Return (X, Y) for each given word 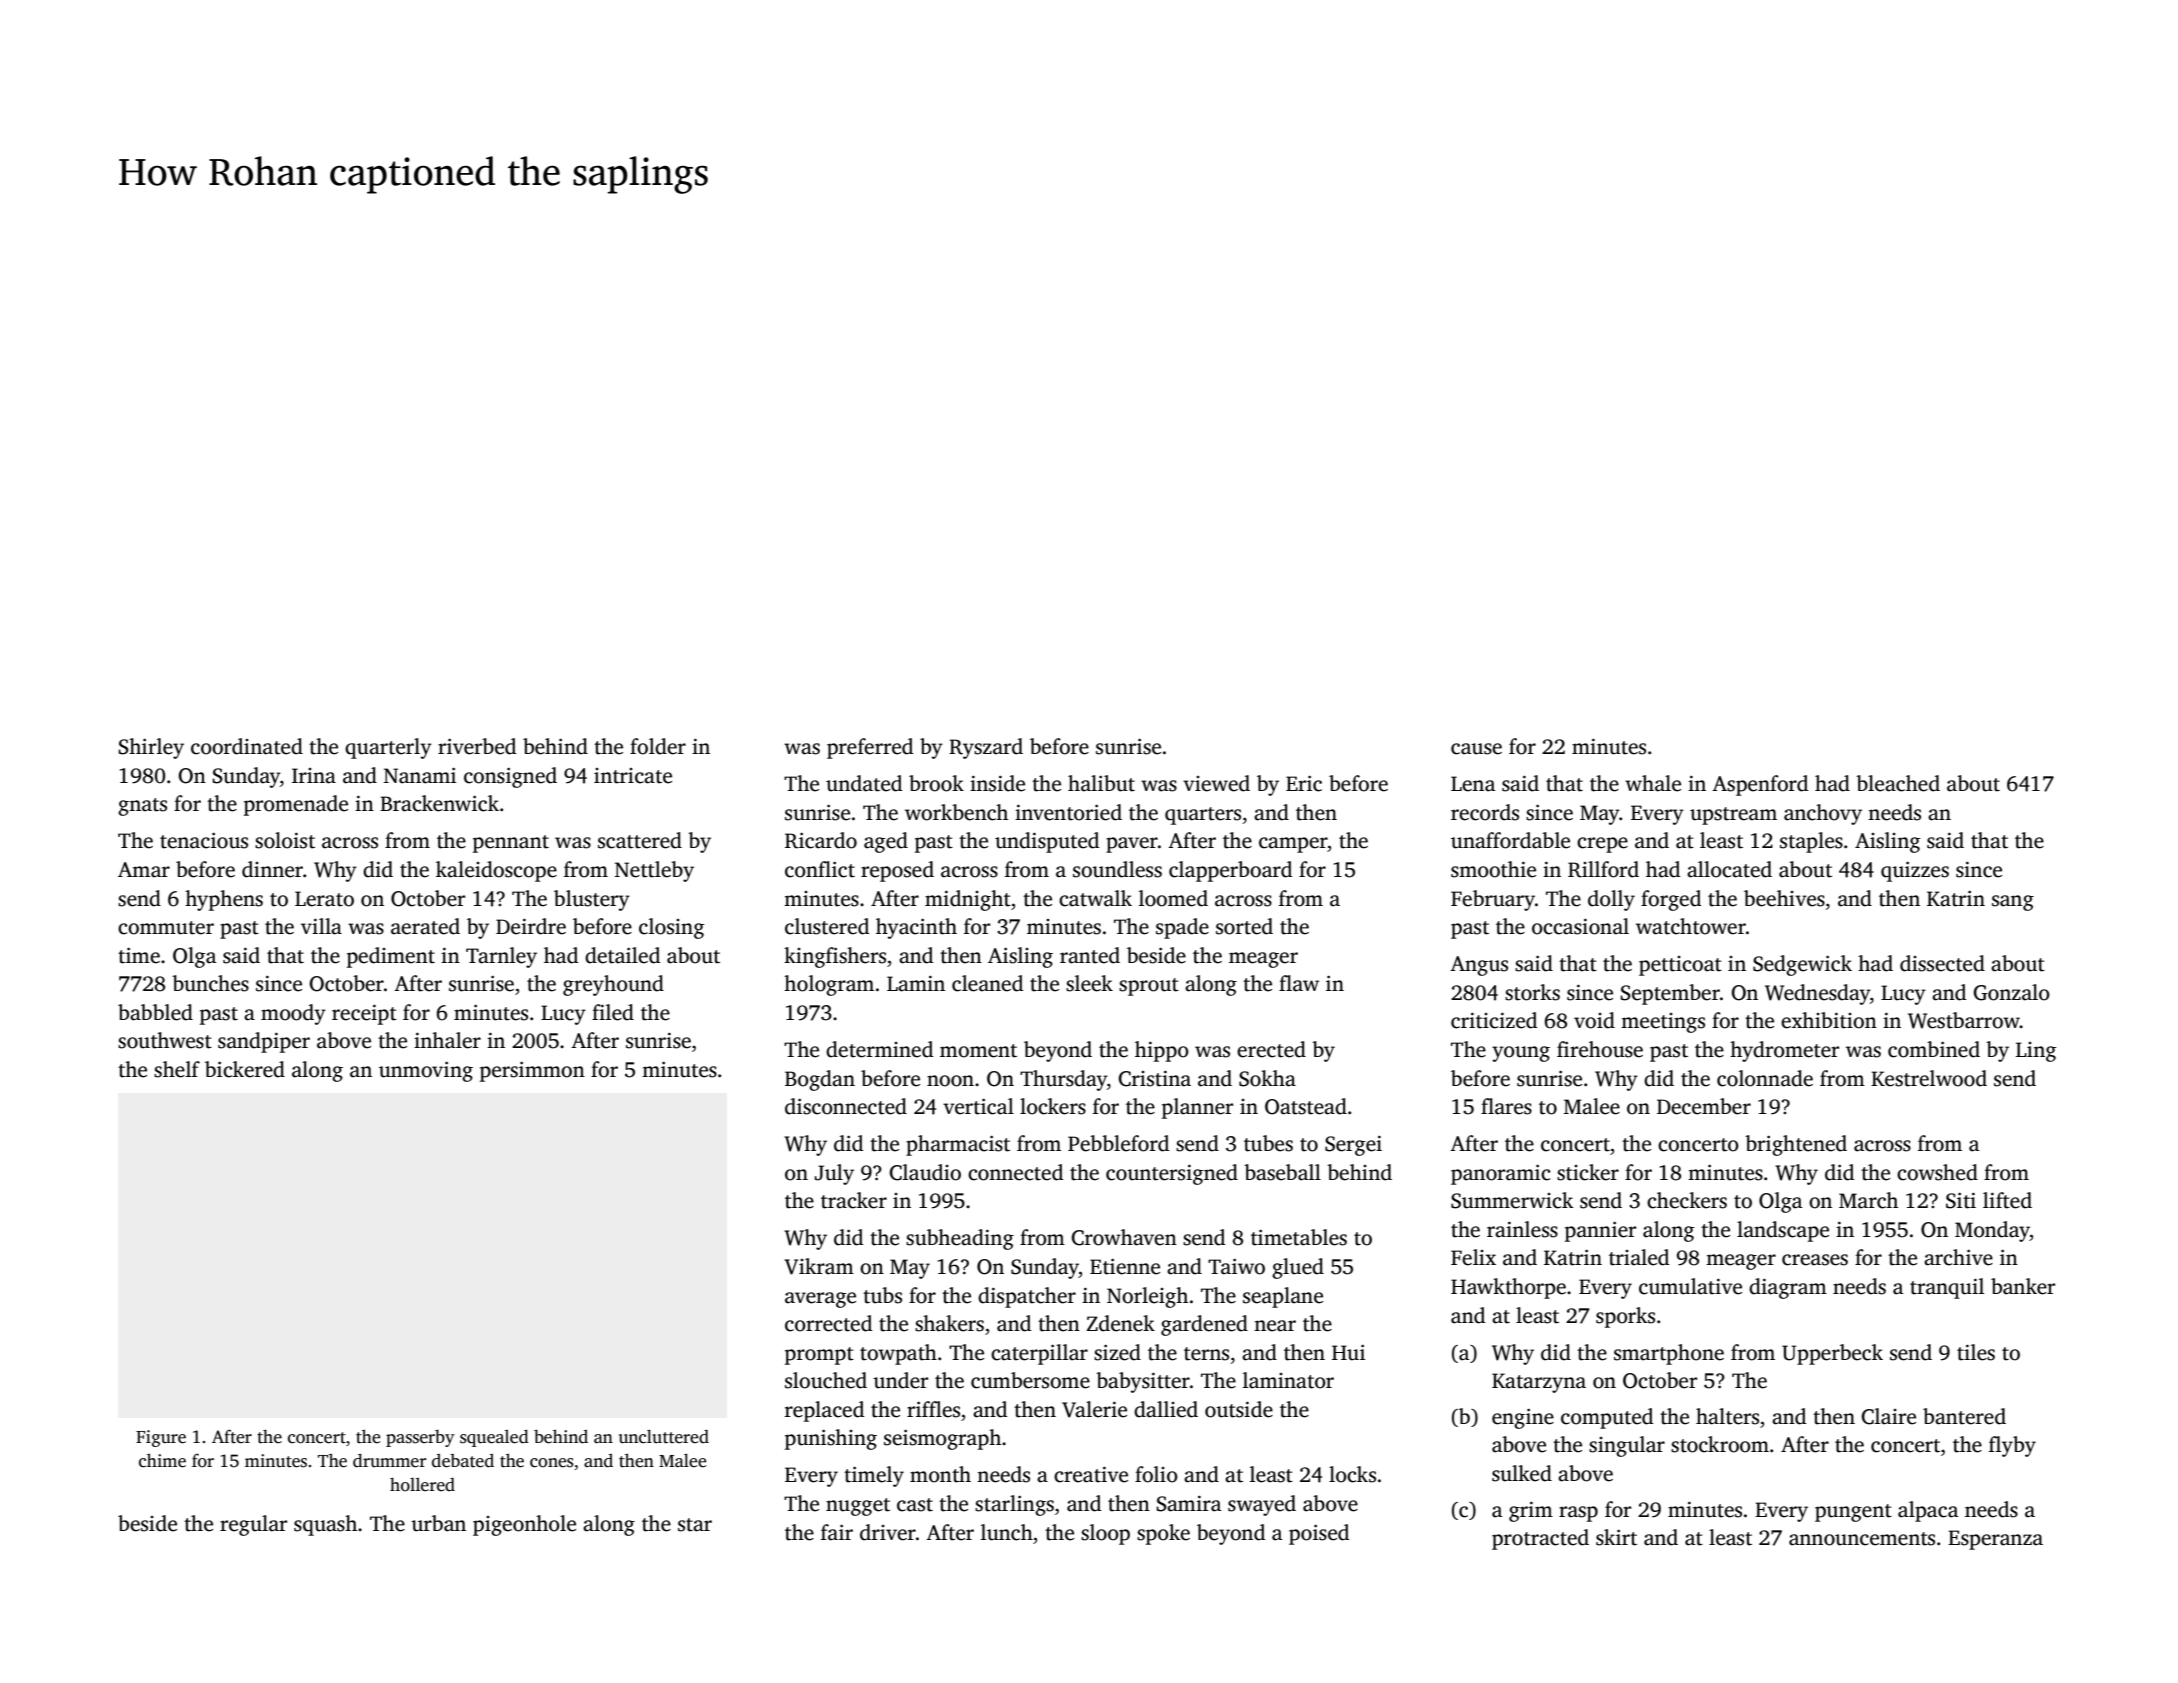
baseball (1282, 1172)
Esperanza (1995, 1540)
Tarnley (501, 957)
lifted (2007, 1200)
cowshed (1937, 1172)
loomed (1173, 898)
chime (162, 1461)
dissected (1942, 963)
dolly (1611, 900)
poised (1319, 1534)
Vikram (819, 1266)
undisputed (1047, 842)
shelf (177, 1069)
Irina (314, 776)
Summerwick (1512, 1200)
